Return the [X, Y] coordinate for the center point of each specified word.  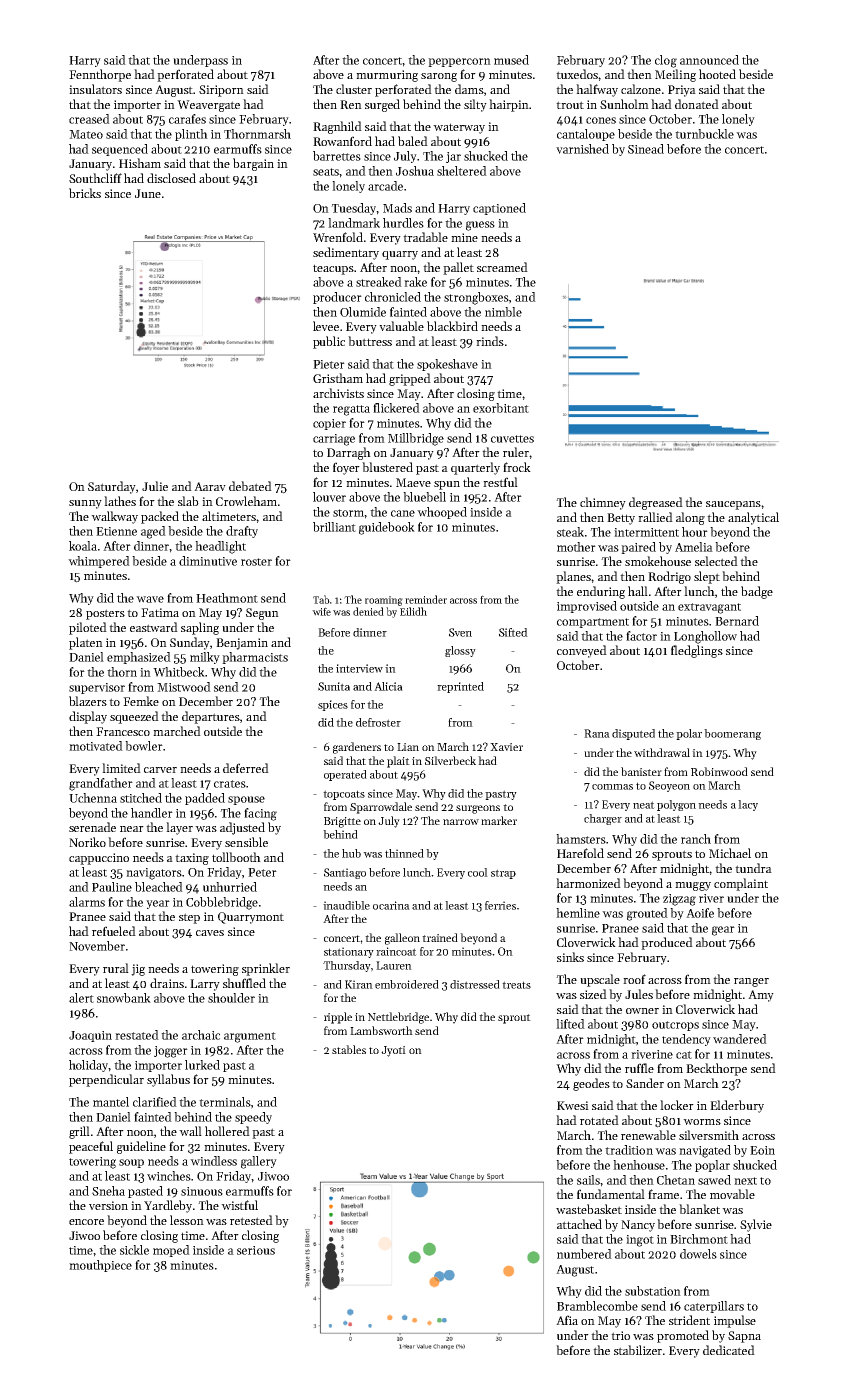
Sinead [646, 149]
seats [326, 172]
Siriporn [221, 91]
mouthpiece [100, 1266]
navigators [154, 874]
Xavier [506, 747]
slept [707, 577]
